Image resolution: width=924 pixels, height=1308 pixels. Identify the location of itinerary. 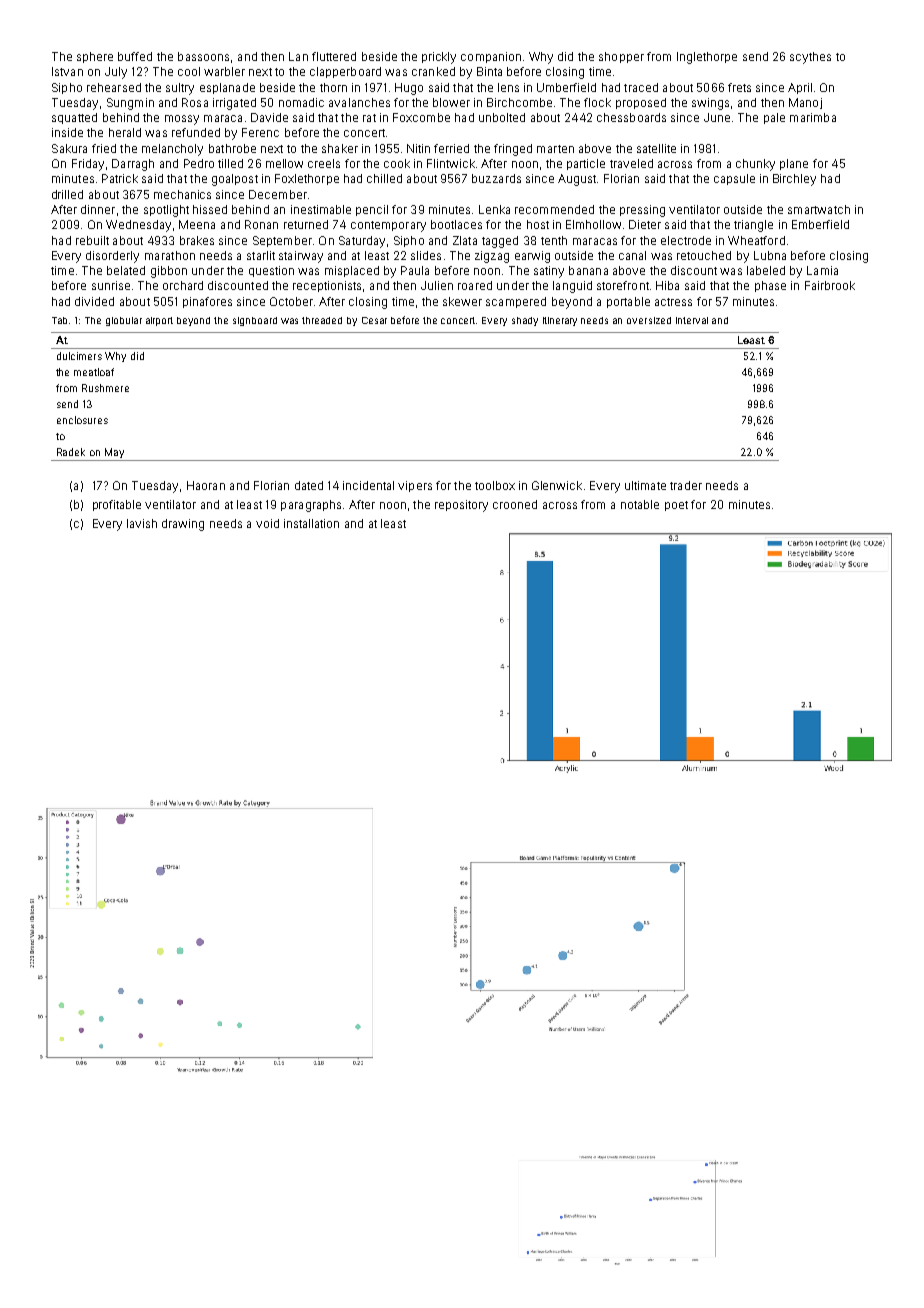
(560, 321).
